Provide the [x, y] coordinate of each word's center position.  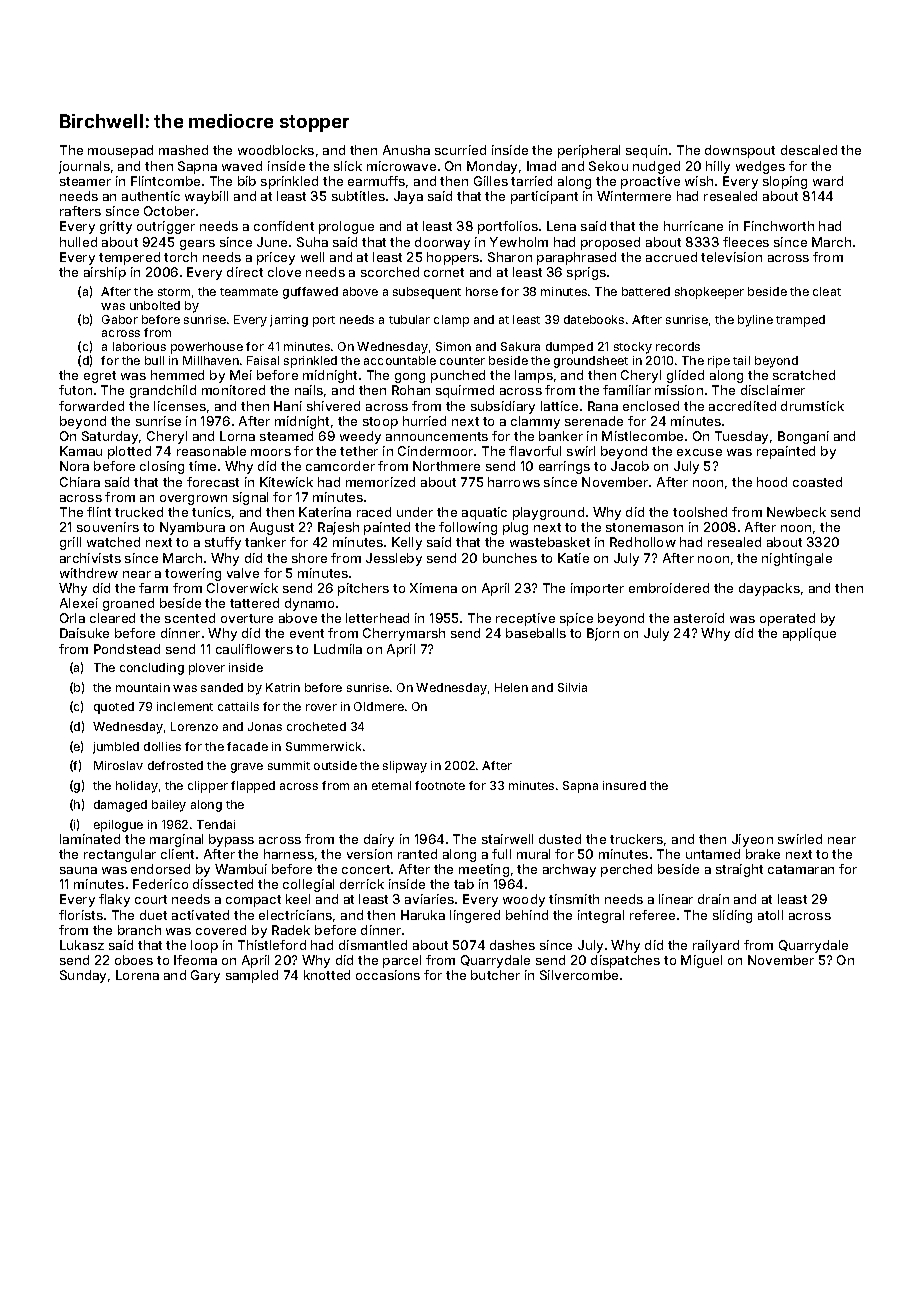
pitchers [363, 589]
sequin [646, 151]
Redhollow [643, 542]
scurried [460, 150]
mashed [183, 150]
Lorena [137, 975]
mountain [143, 687]
